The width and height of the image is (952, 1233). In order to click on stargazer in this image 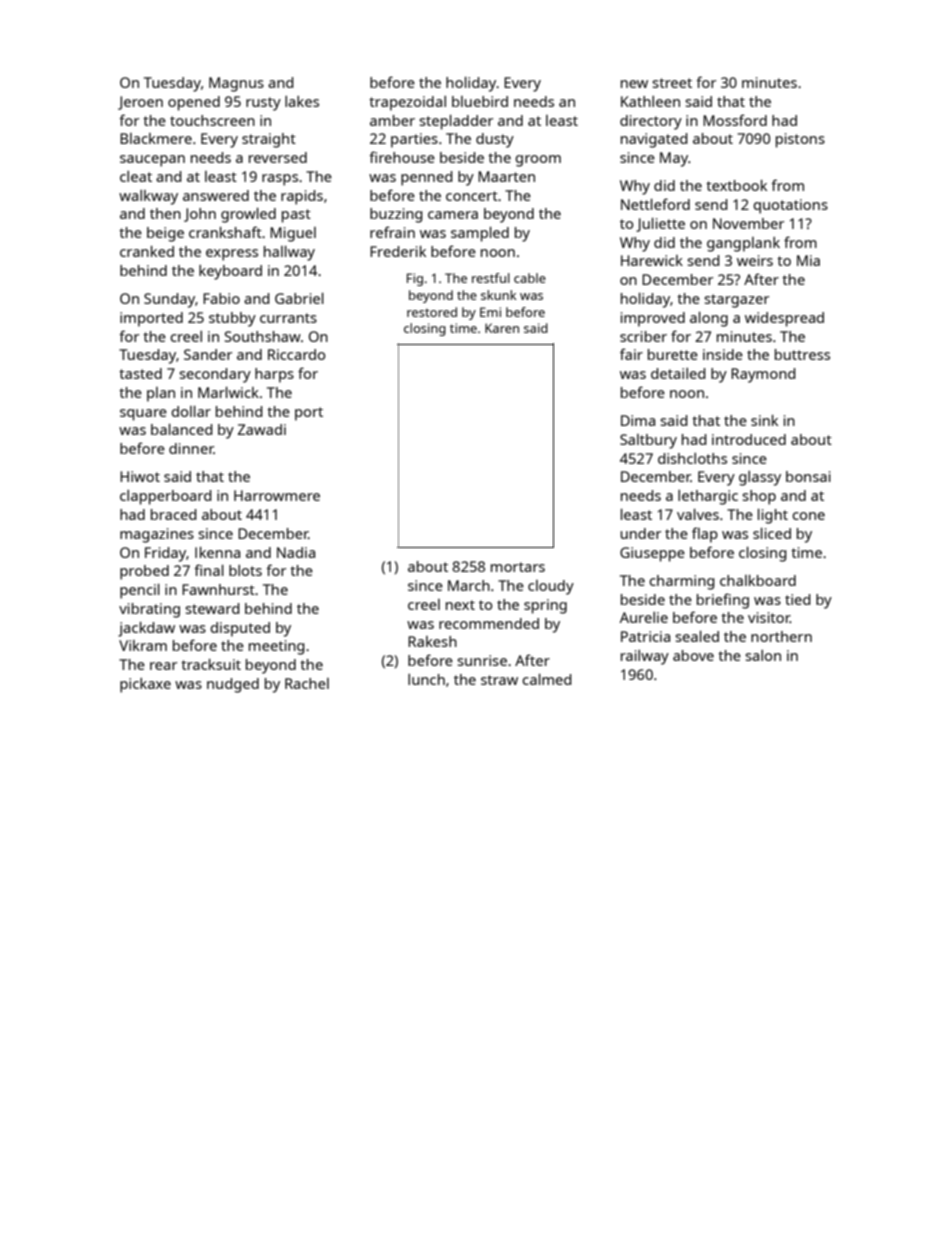, I will do `click(736, 301)`.
